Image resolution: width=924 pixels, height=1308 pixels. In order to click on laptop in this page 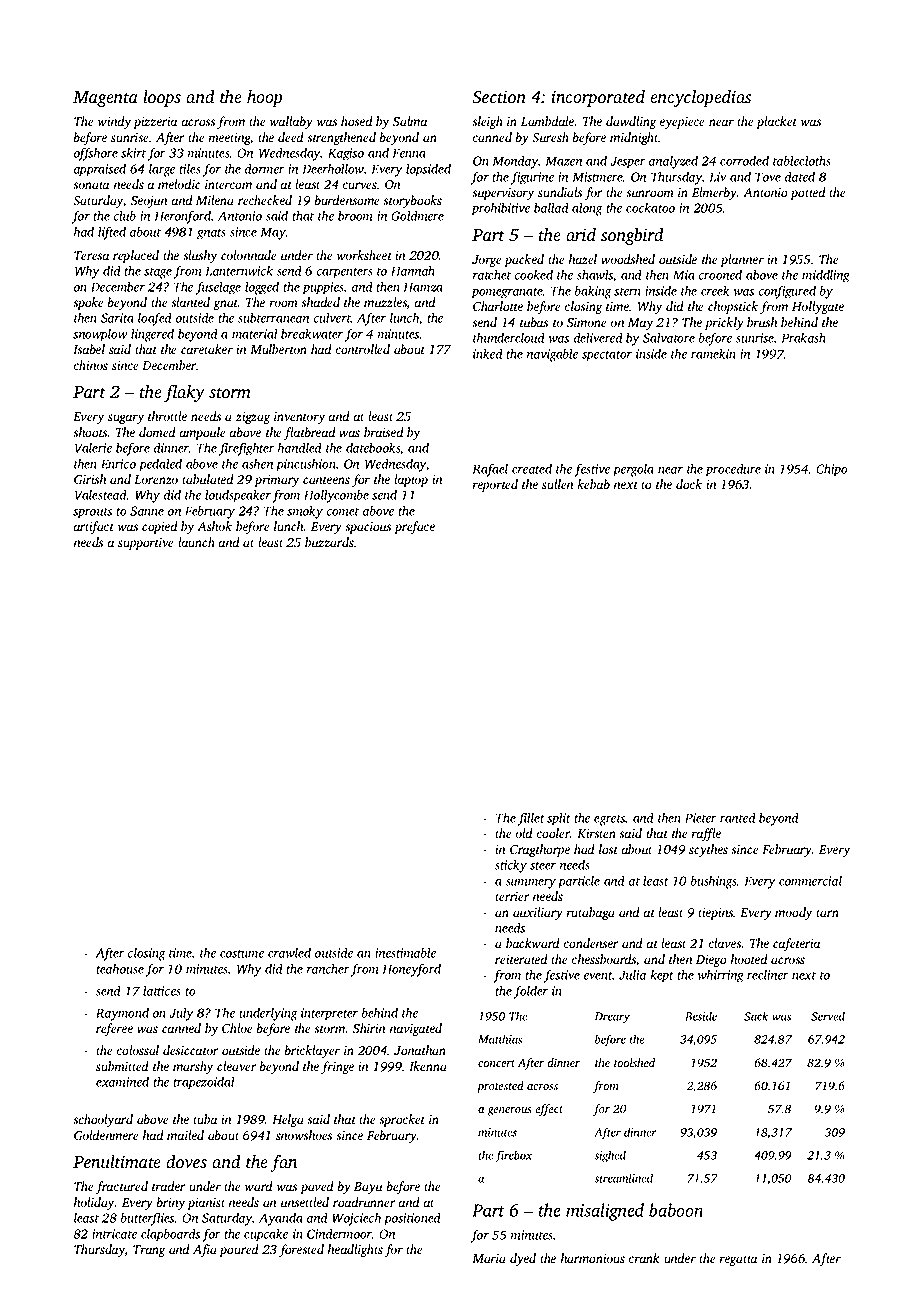, I will do `click(411, 480)`.
